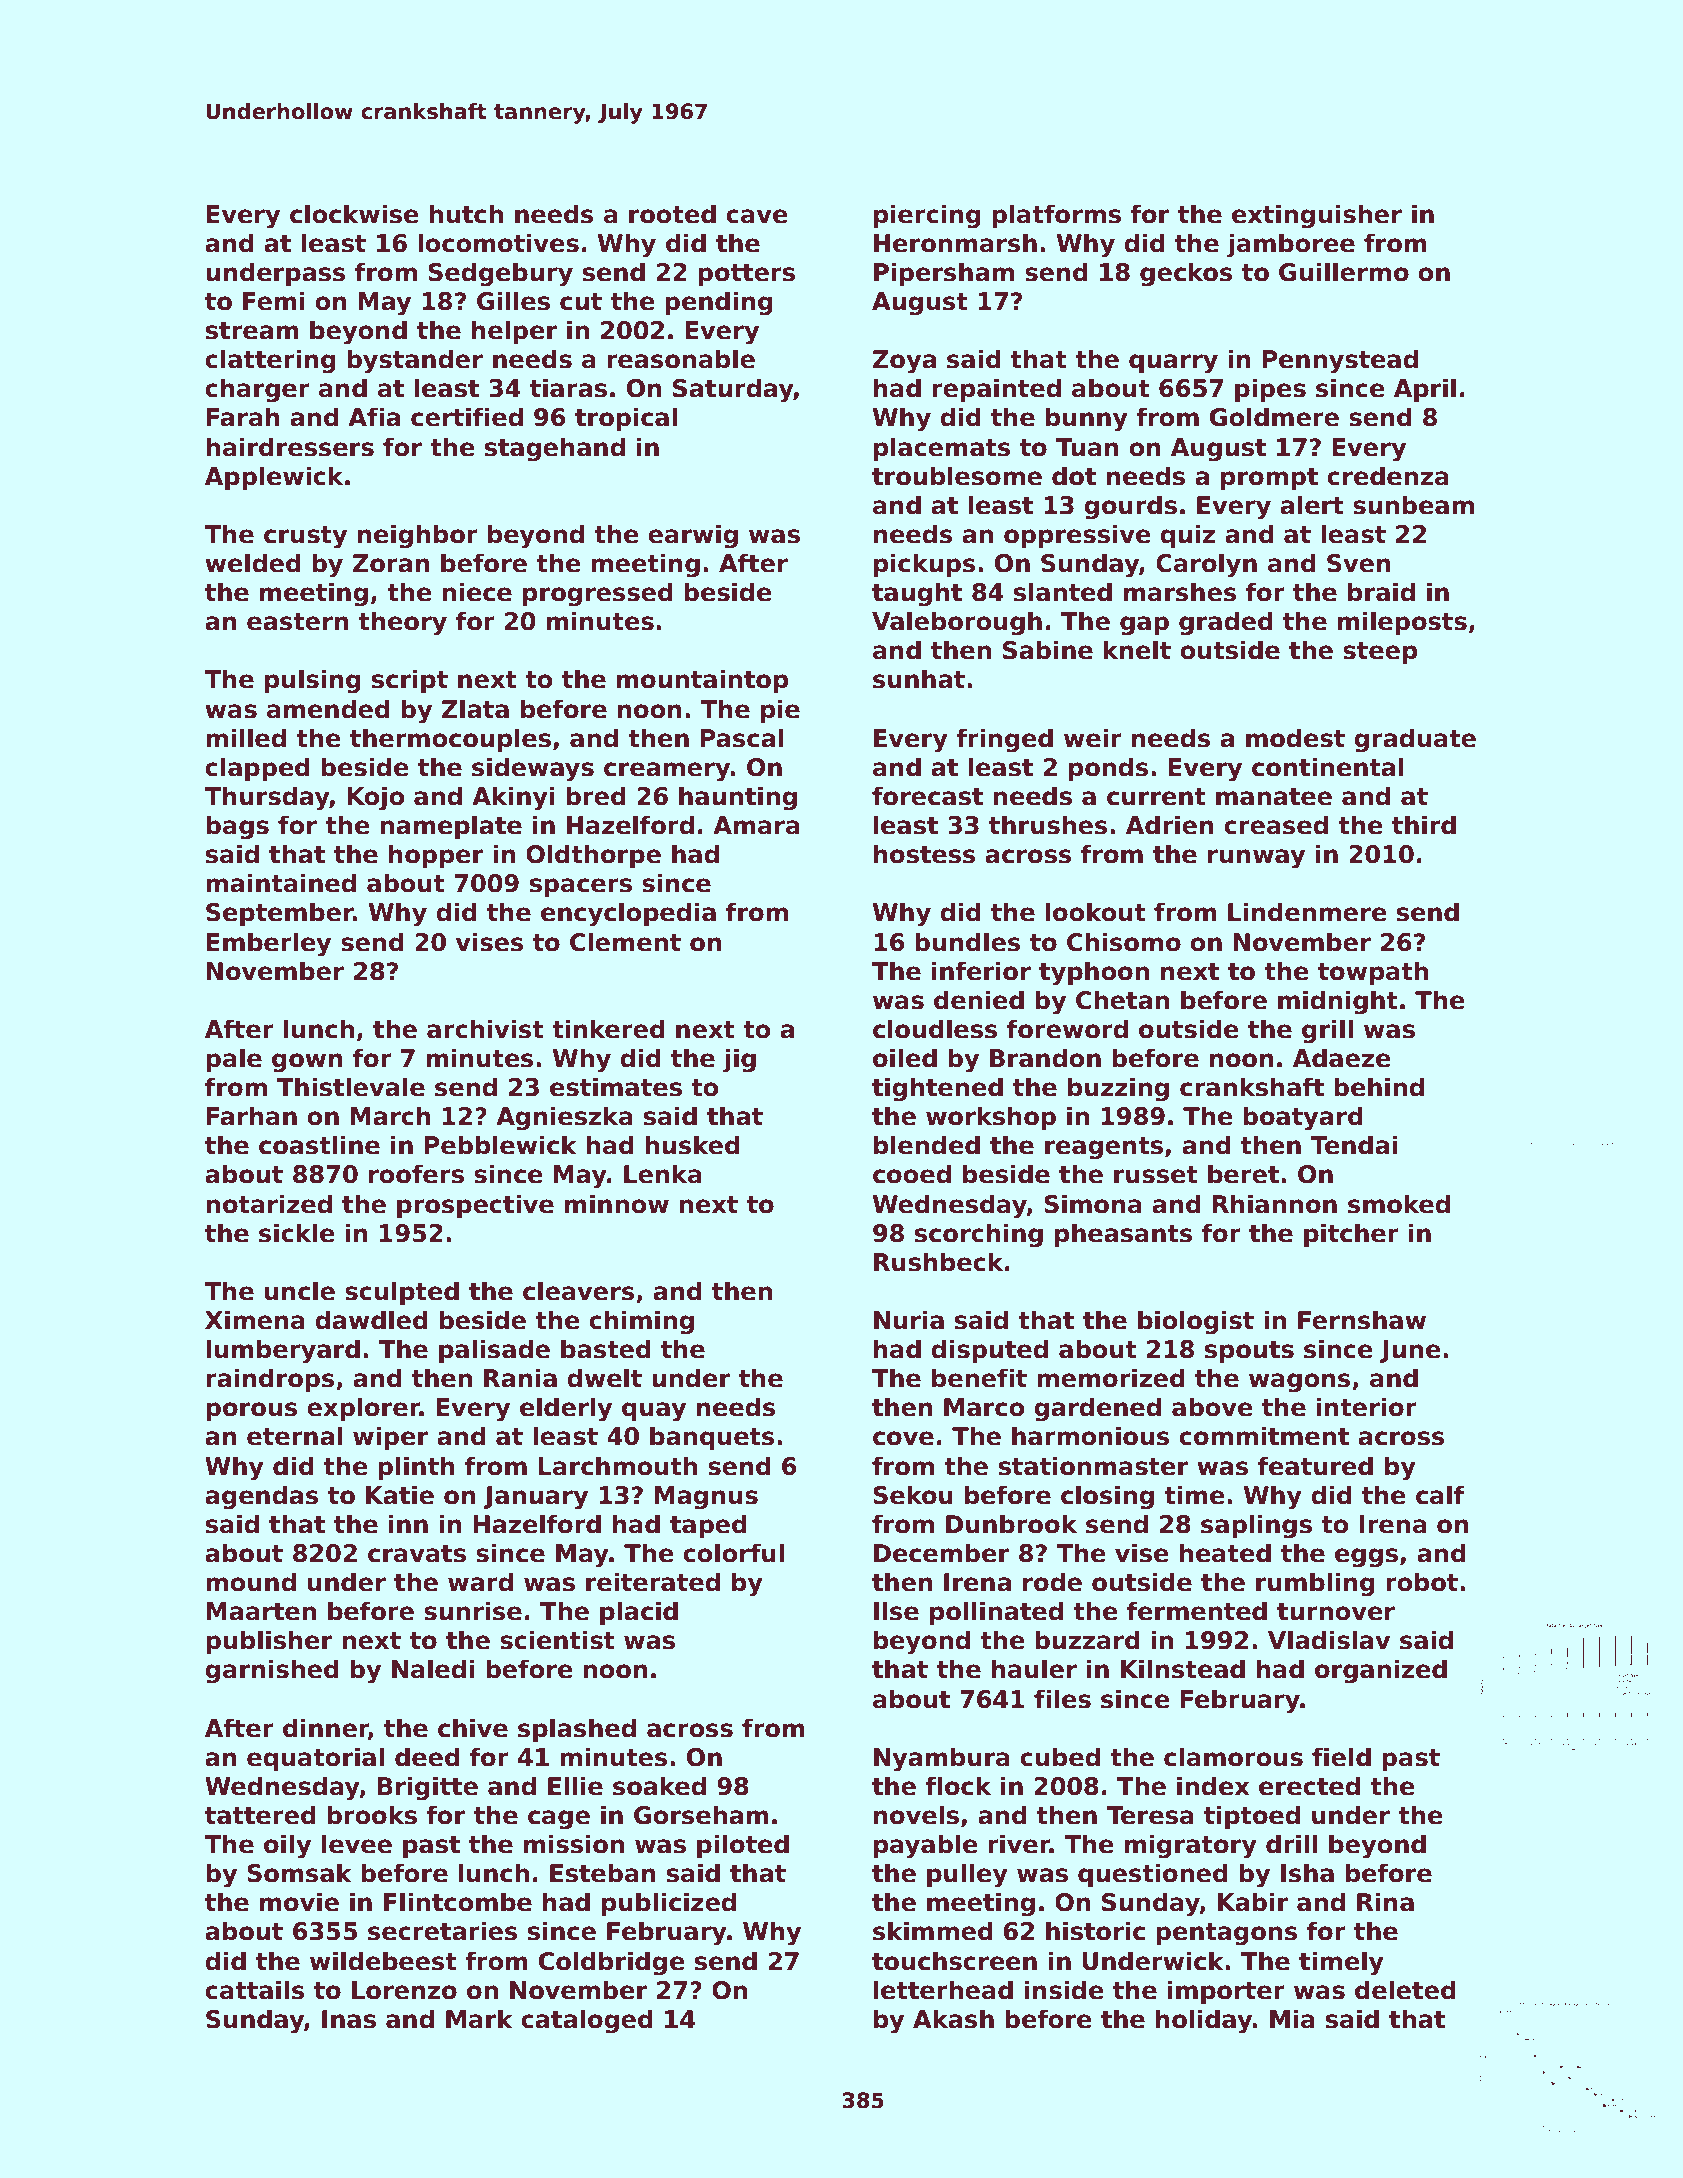  Describe the element at coordinates (1413, 505) in the image. I see `sunbeam` at that location.
